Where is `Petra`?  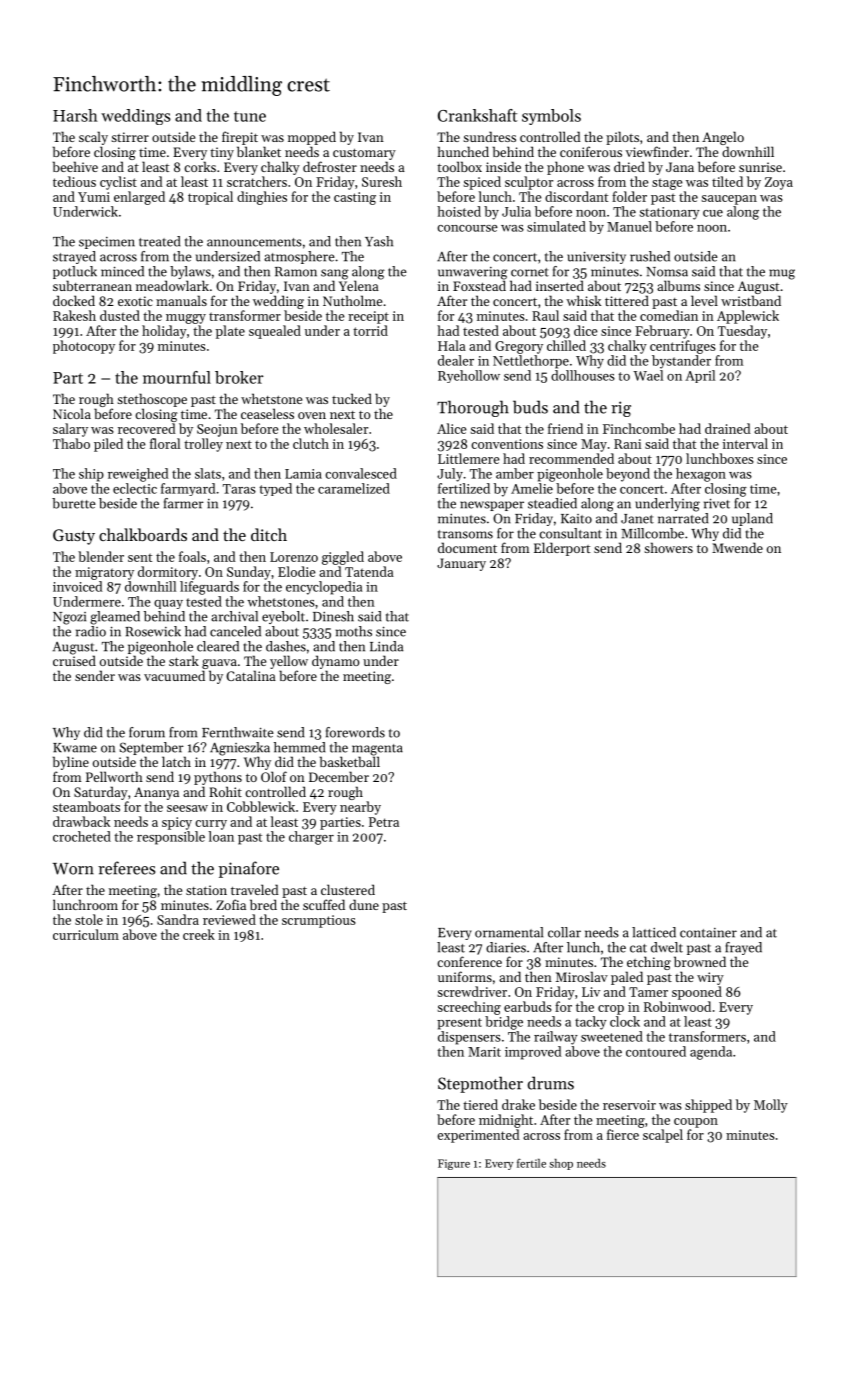 Petra is located at coordinates (384, 822).
